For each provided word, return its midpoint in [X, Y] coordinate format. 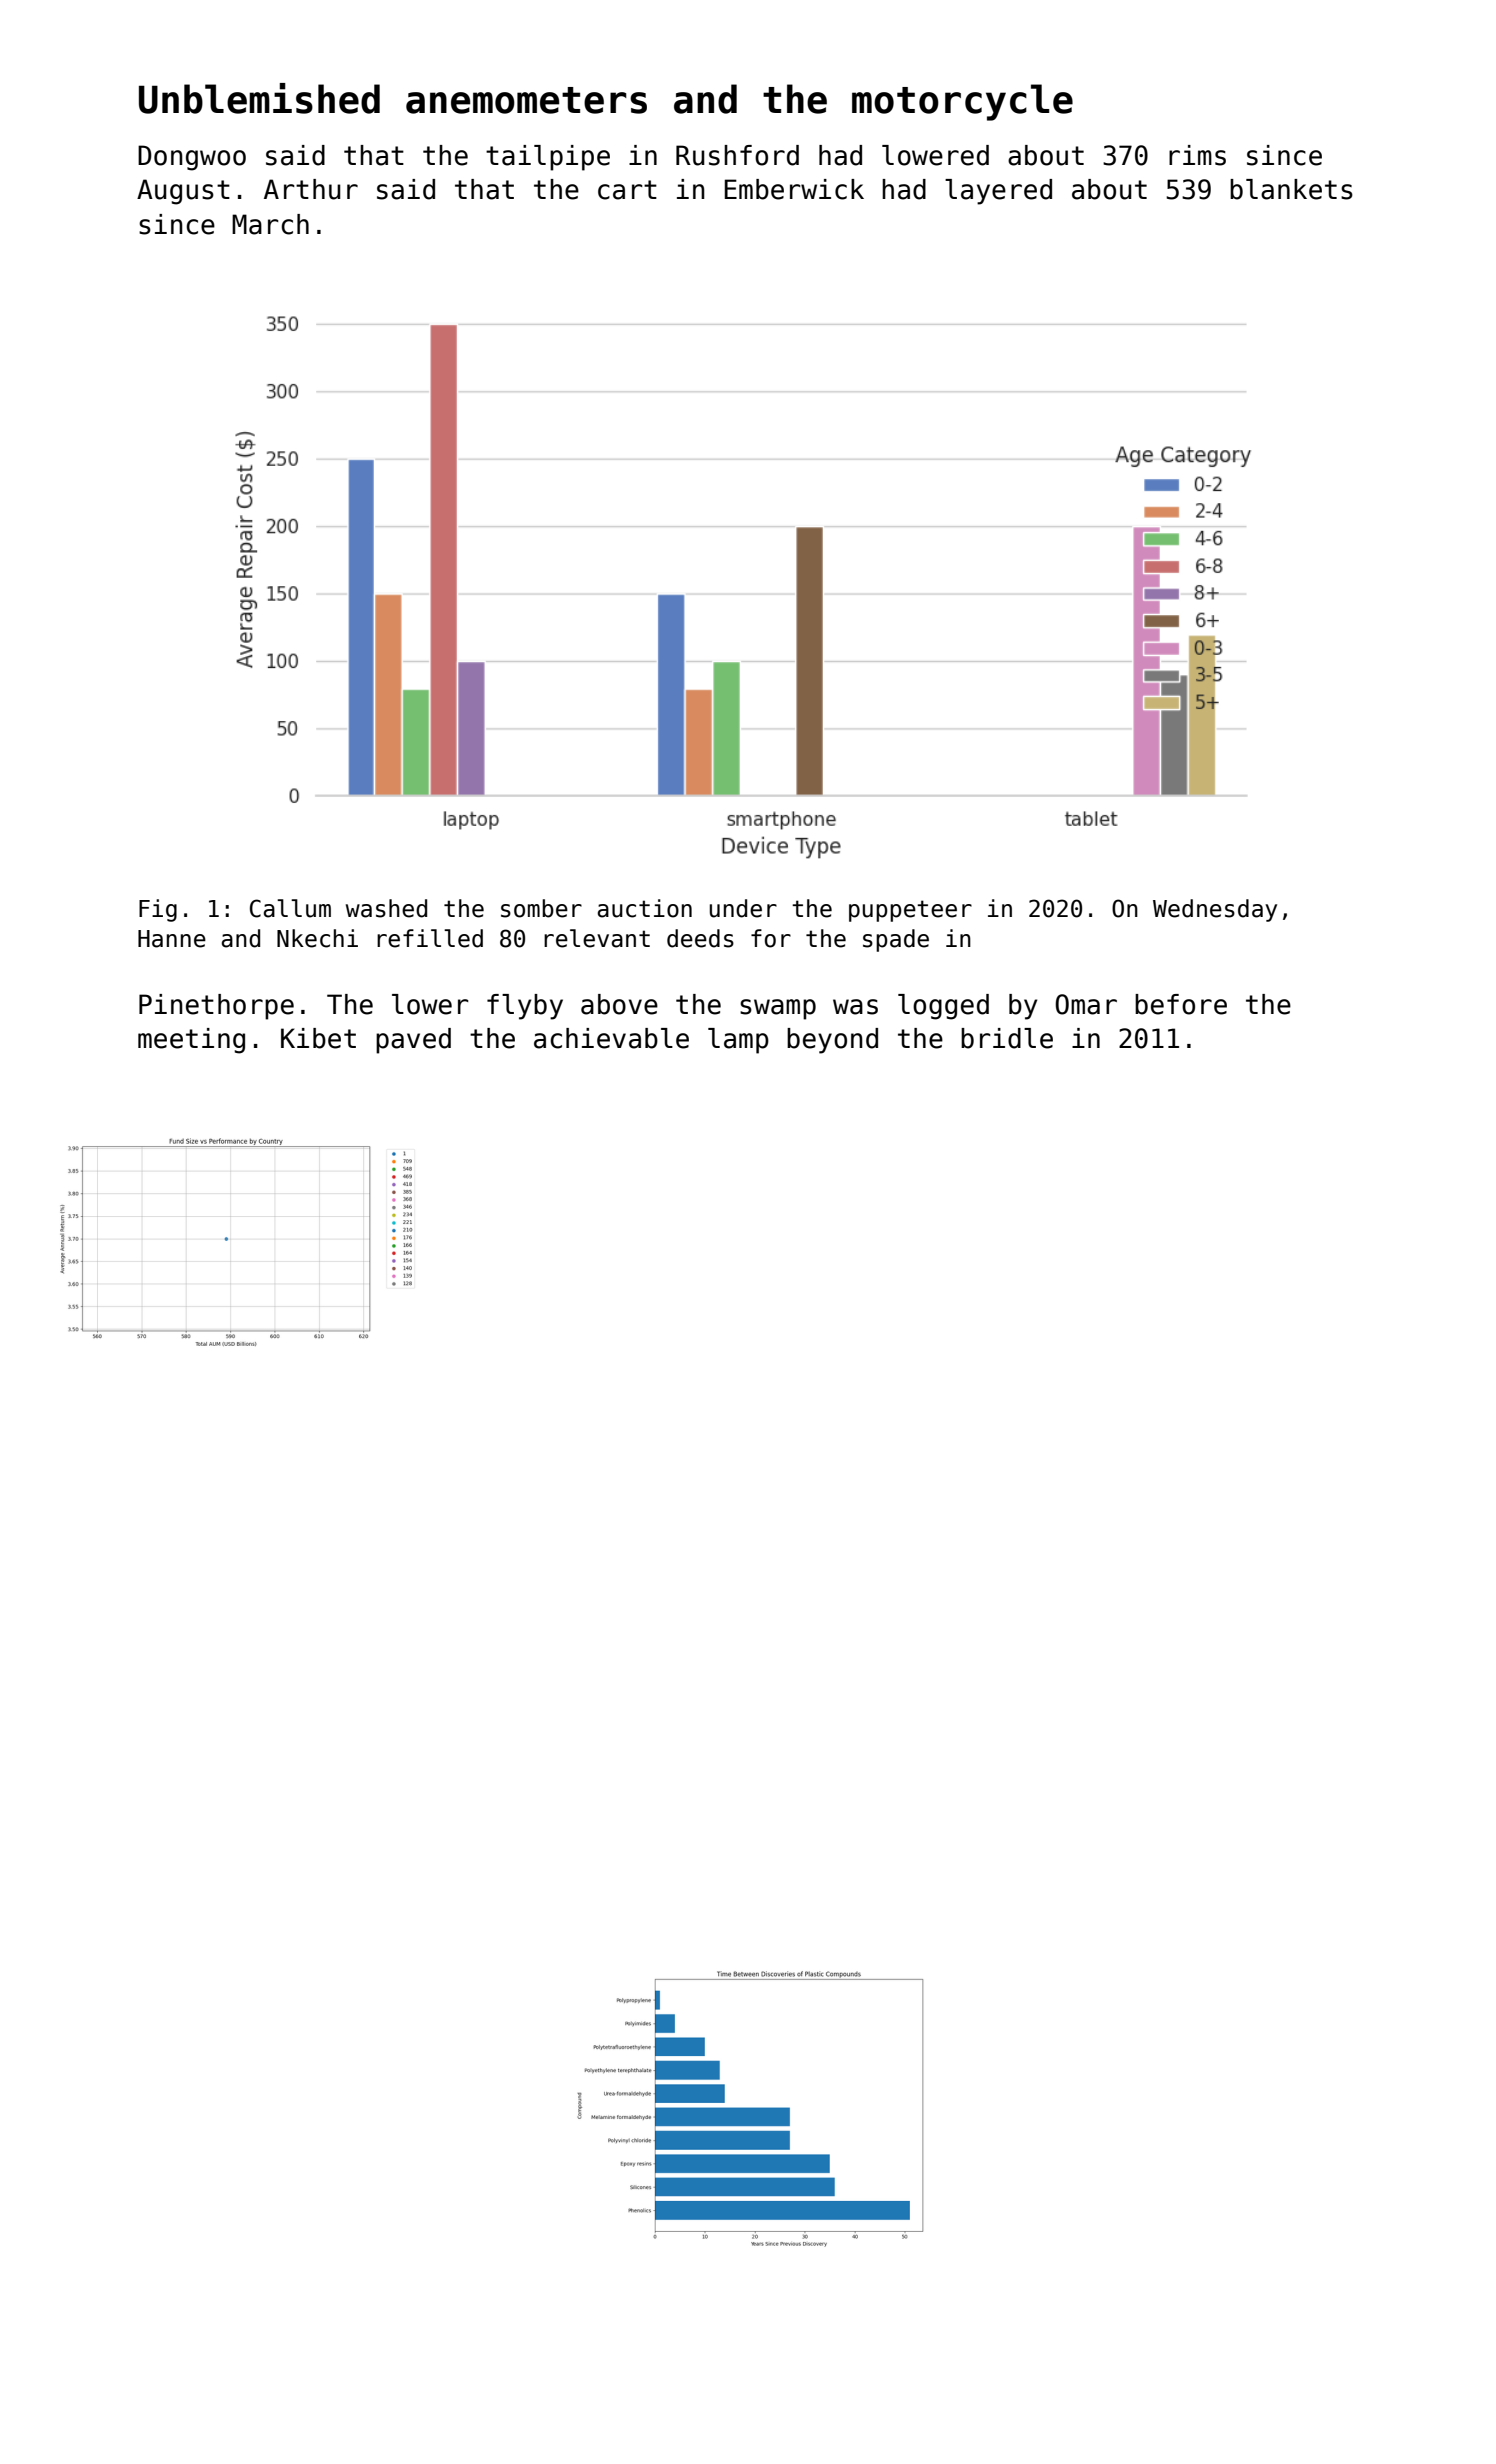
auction [645, 908]
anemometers [526, 100]
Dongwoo [192, 158]
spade [896, 940]
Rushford [737, 155]
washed [386, 908]
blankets [1291, 189]
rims [1197, 155]
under [743, 908]
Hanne [172, 939]
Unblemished [259, 98]
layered [998, 192]
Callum [290, 908]
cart [627, 190]
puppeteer [910, 911]
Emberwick [794, 189]
